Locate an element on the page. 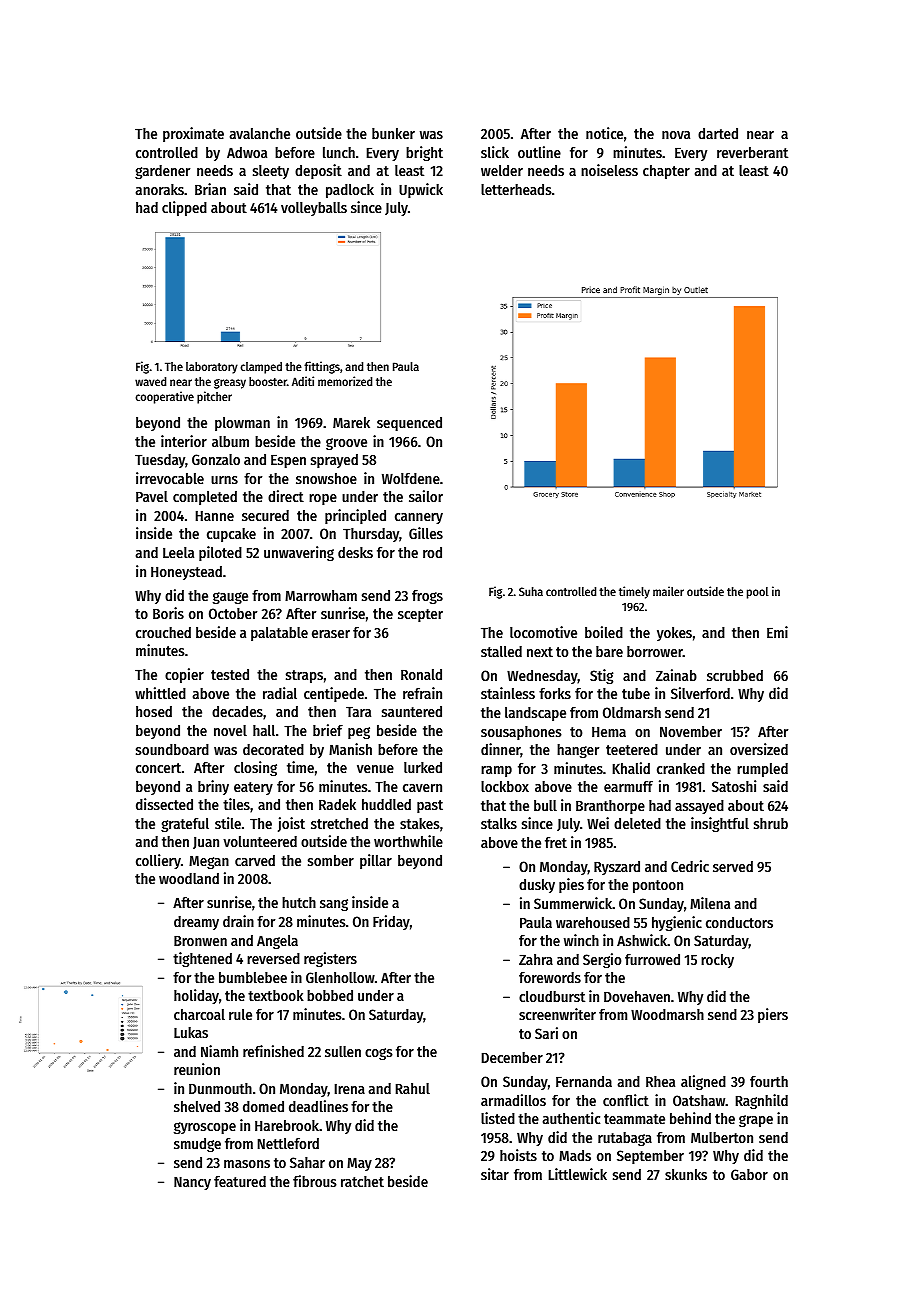 This page has width=924, height=1314. Fernanda is located at coordinates (584, 1081).
